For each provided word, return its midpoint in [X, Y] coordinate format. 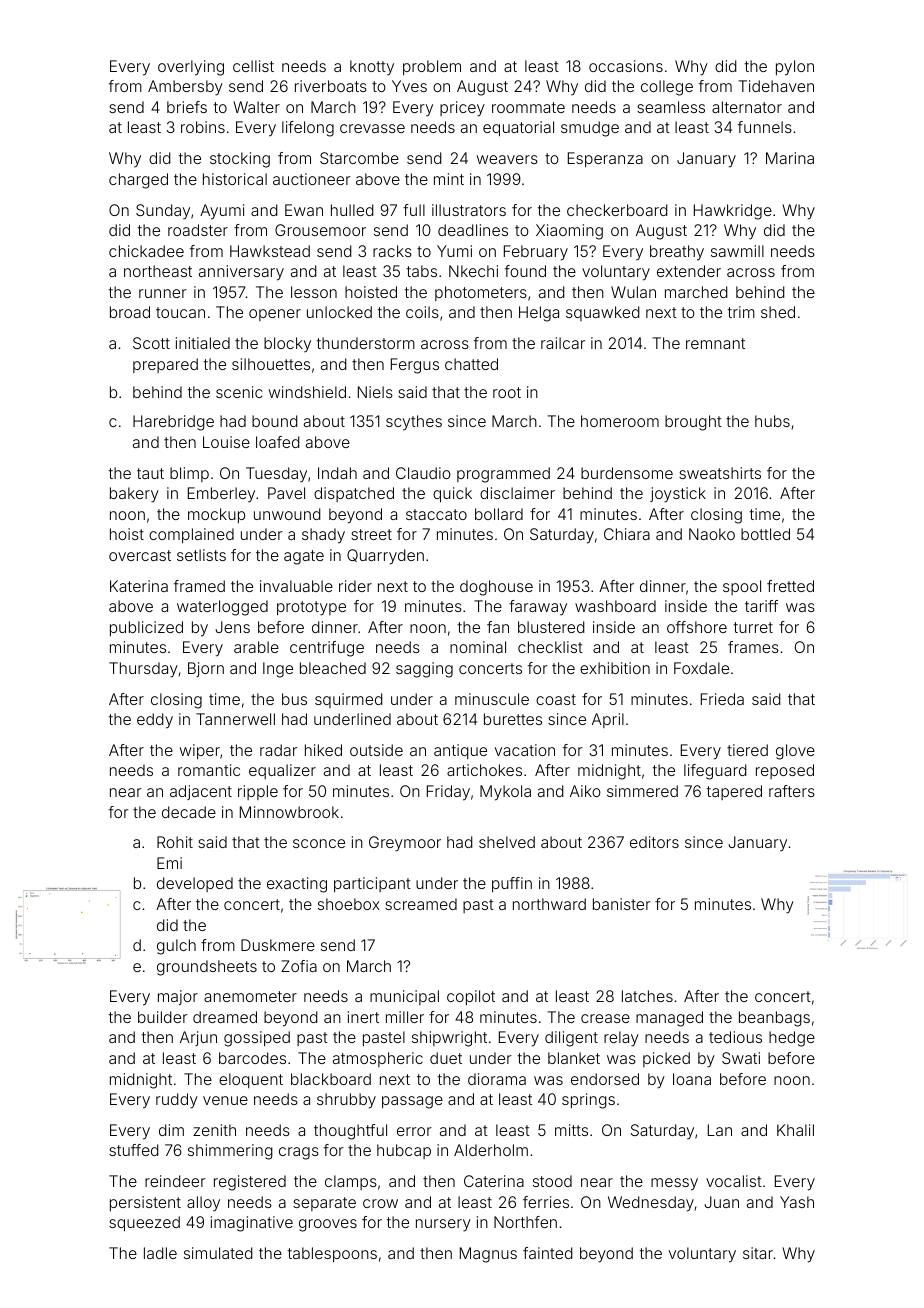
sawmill [737, 251]
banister [622, 904]
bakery [134, 495]
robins [203, 127]
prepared [165, 365]
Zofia [299, 966]
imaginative [252, 1224]
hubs [772, 421]
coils [422, 312]
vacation [525, 750]
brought [693, 423]
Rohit [175, 842]
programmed [503, 475]
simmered [642, 791]
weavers [507, 159]
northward [549, 904]
